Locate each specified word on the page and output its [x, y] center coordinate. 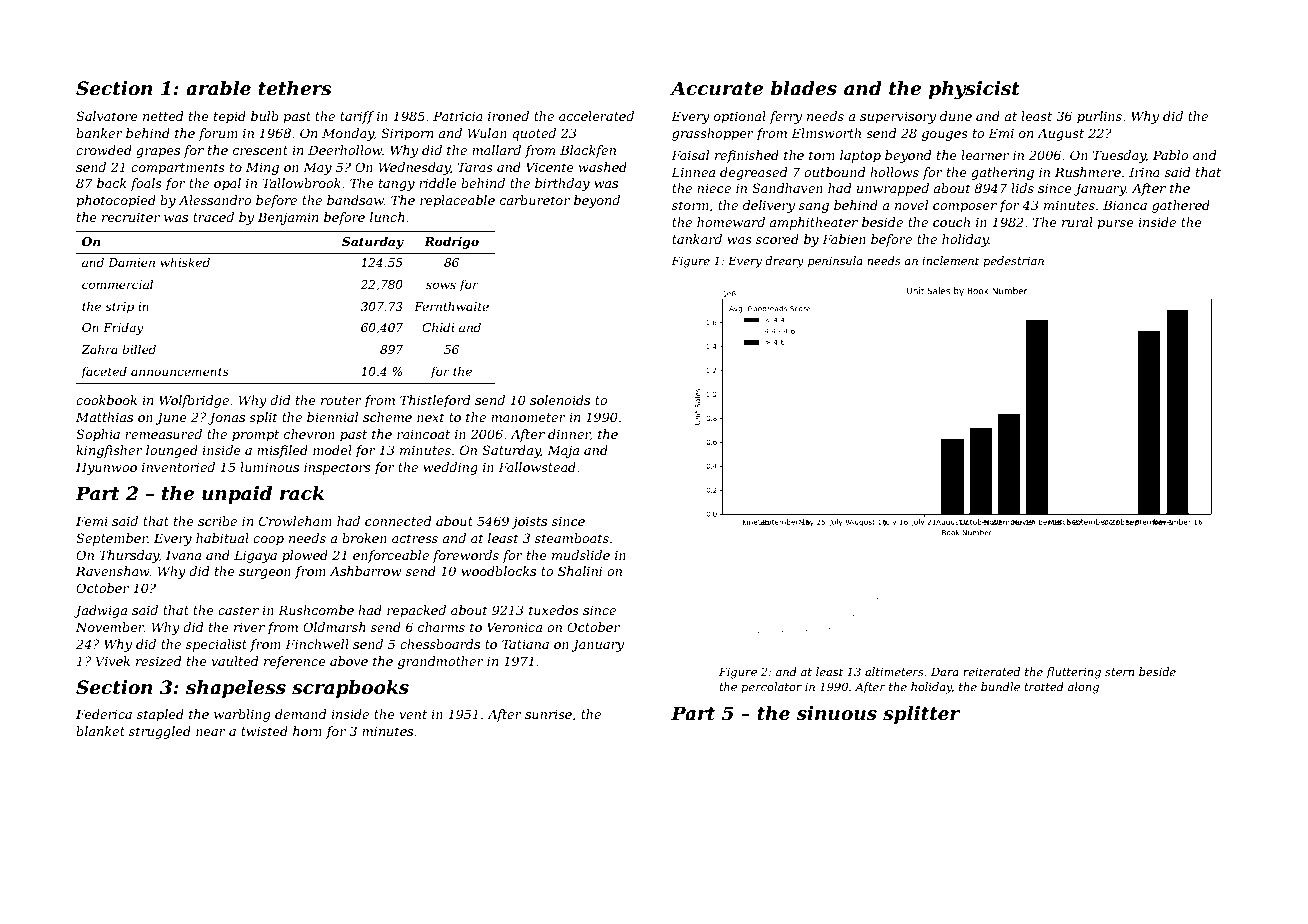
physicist [974, 90]
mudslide [581, 555]
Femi [92, 521]
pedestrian [1013, 261]
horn [307, 731]
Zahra [99, 349]
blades [804, 88]
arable [218, 88]
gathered [1181, 206]
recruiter [131, 217]
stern [1119, 672]
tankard [697, 239]
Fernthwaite [451, 306]
